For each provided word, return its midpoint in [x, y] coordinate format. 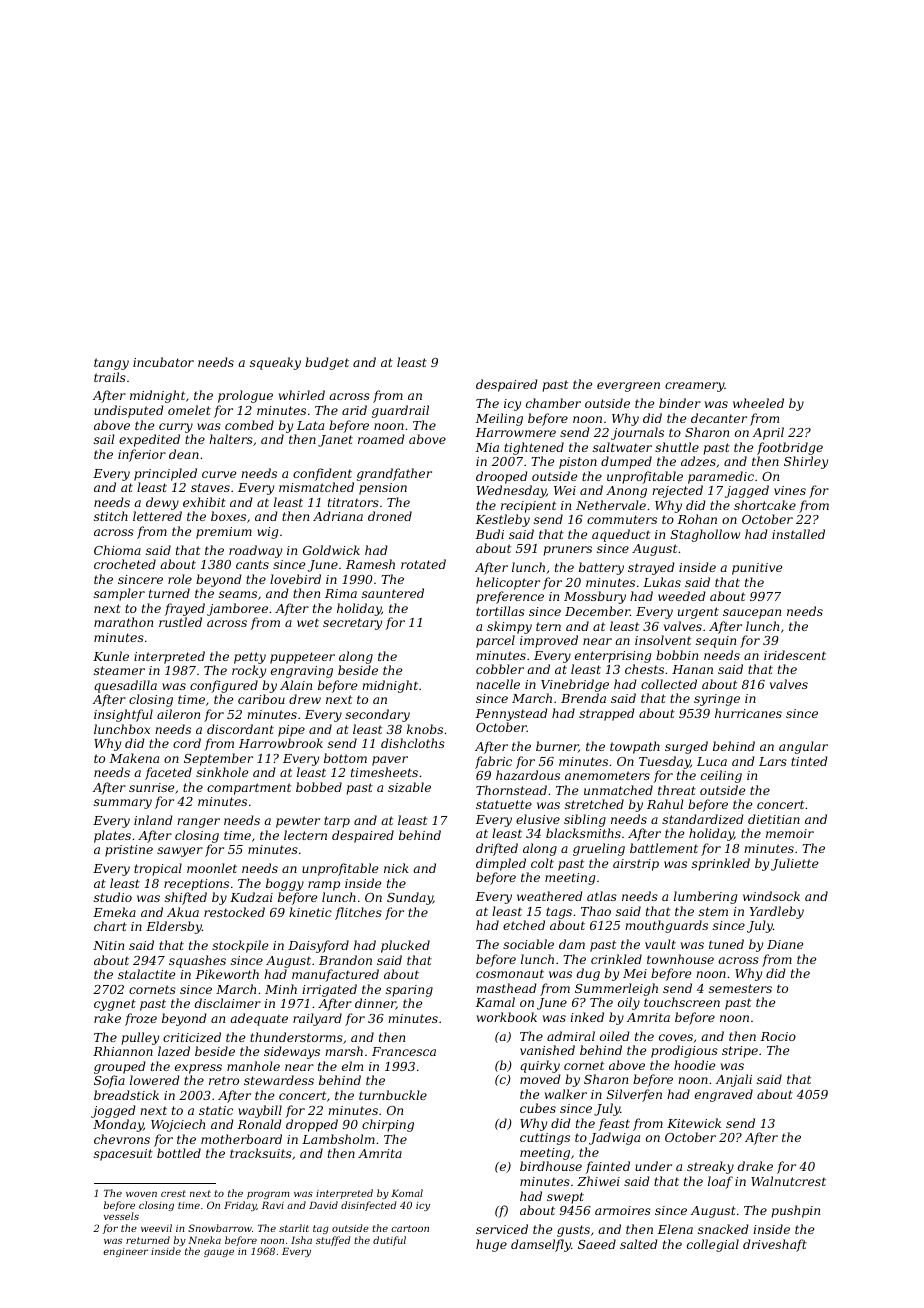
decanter [719, 418]
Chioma [117, 550]
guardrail [400, 411]
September [218, 759]
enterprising [613, 657]
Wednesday [511, 491]
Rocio [778, 1036]
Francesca [404, 1051]
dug [588, 974]
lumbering [705, 897]
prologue [245, 396]
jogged [113, 1111]
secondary [377, 715]
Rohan [697, 519]
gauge [219, 1253]
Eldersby [174, 927]
